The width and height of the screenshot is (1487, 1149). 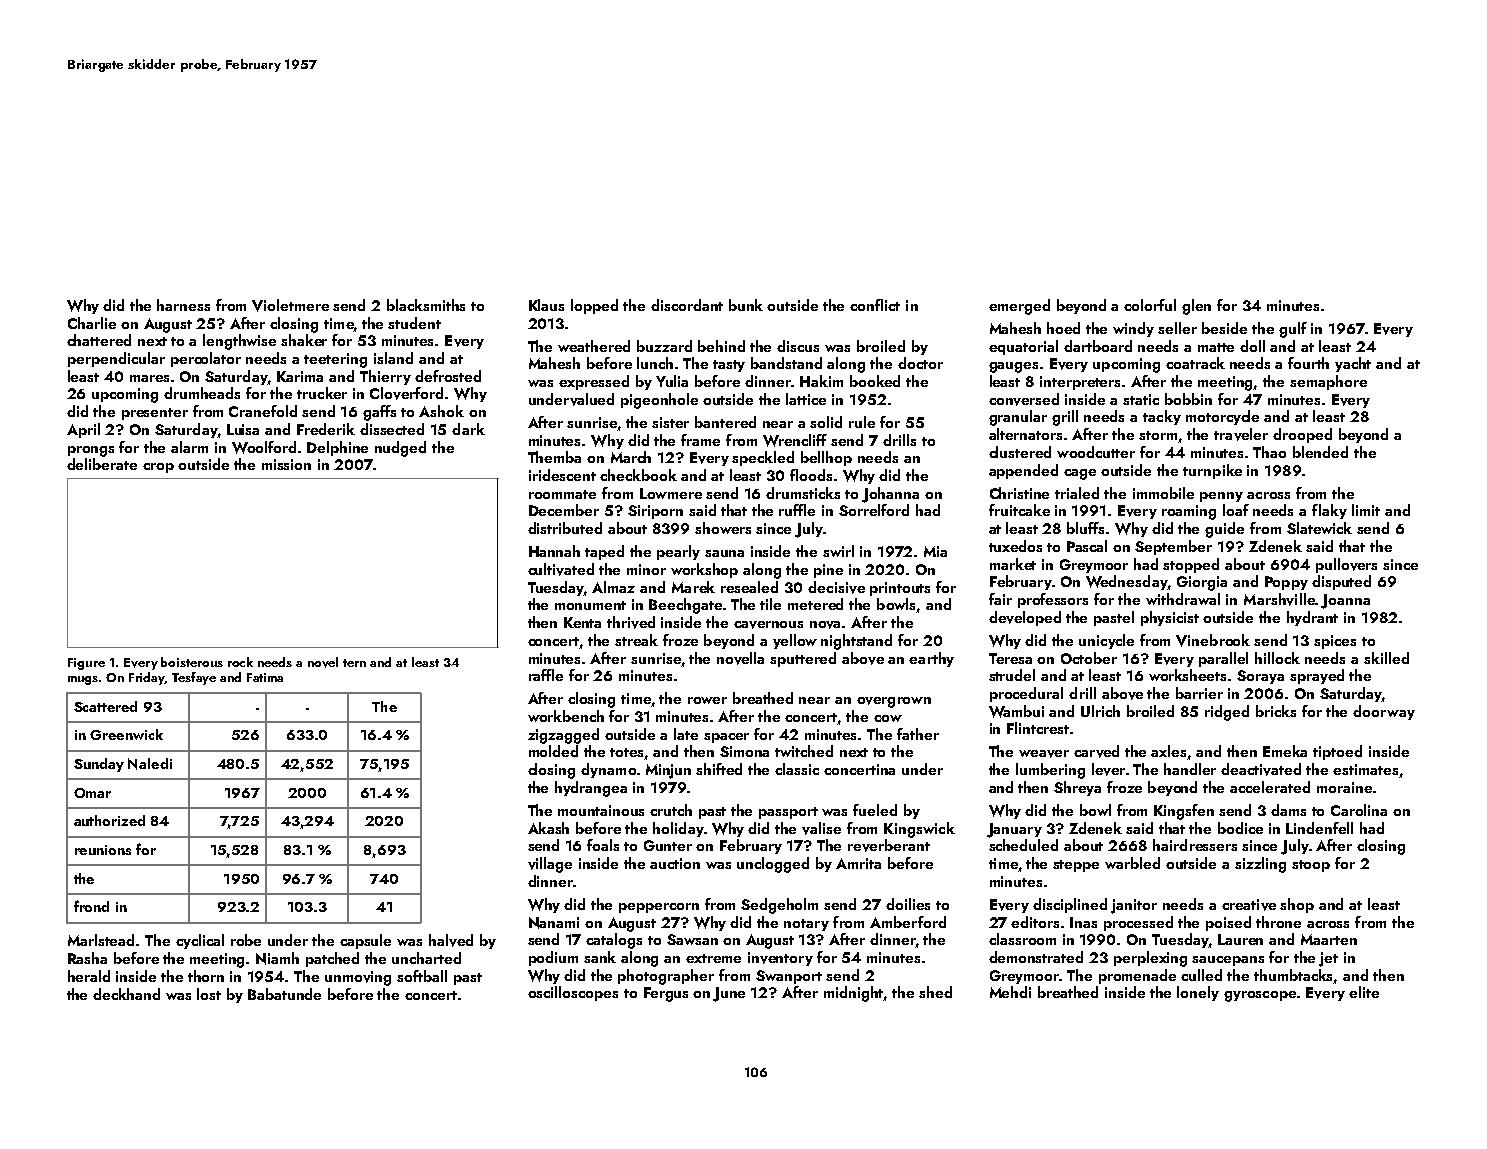 I want to click on sauna, so click(x=724, y=553).
